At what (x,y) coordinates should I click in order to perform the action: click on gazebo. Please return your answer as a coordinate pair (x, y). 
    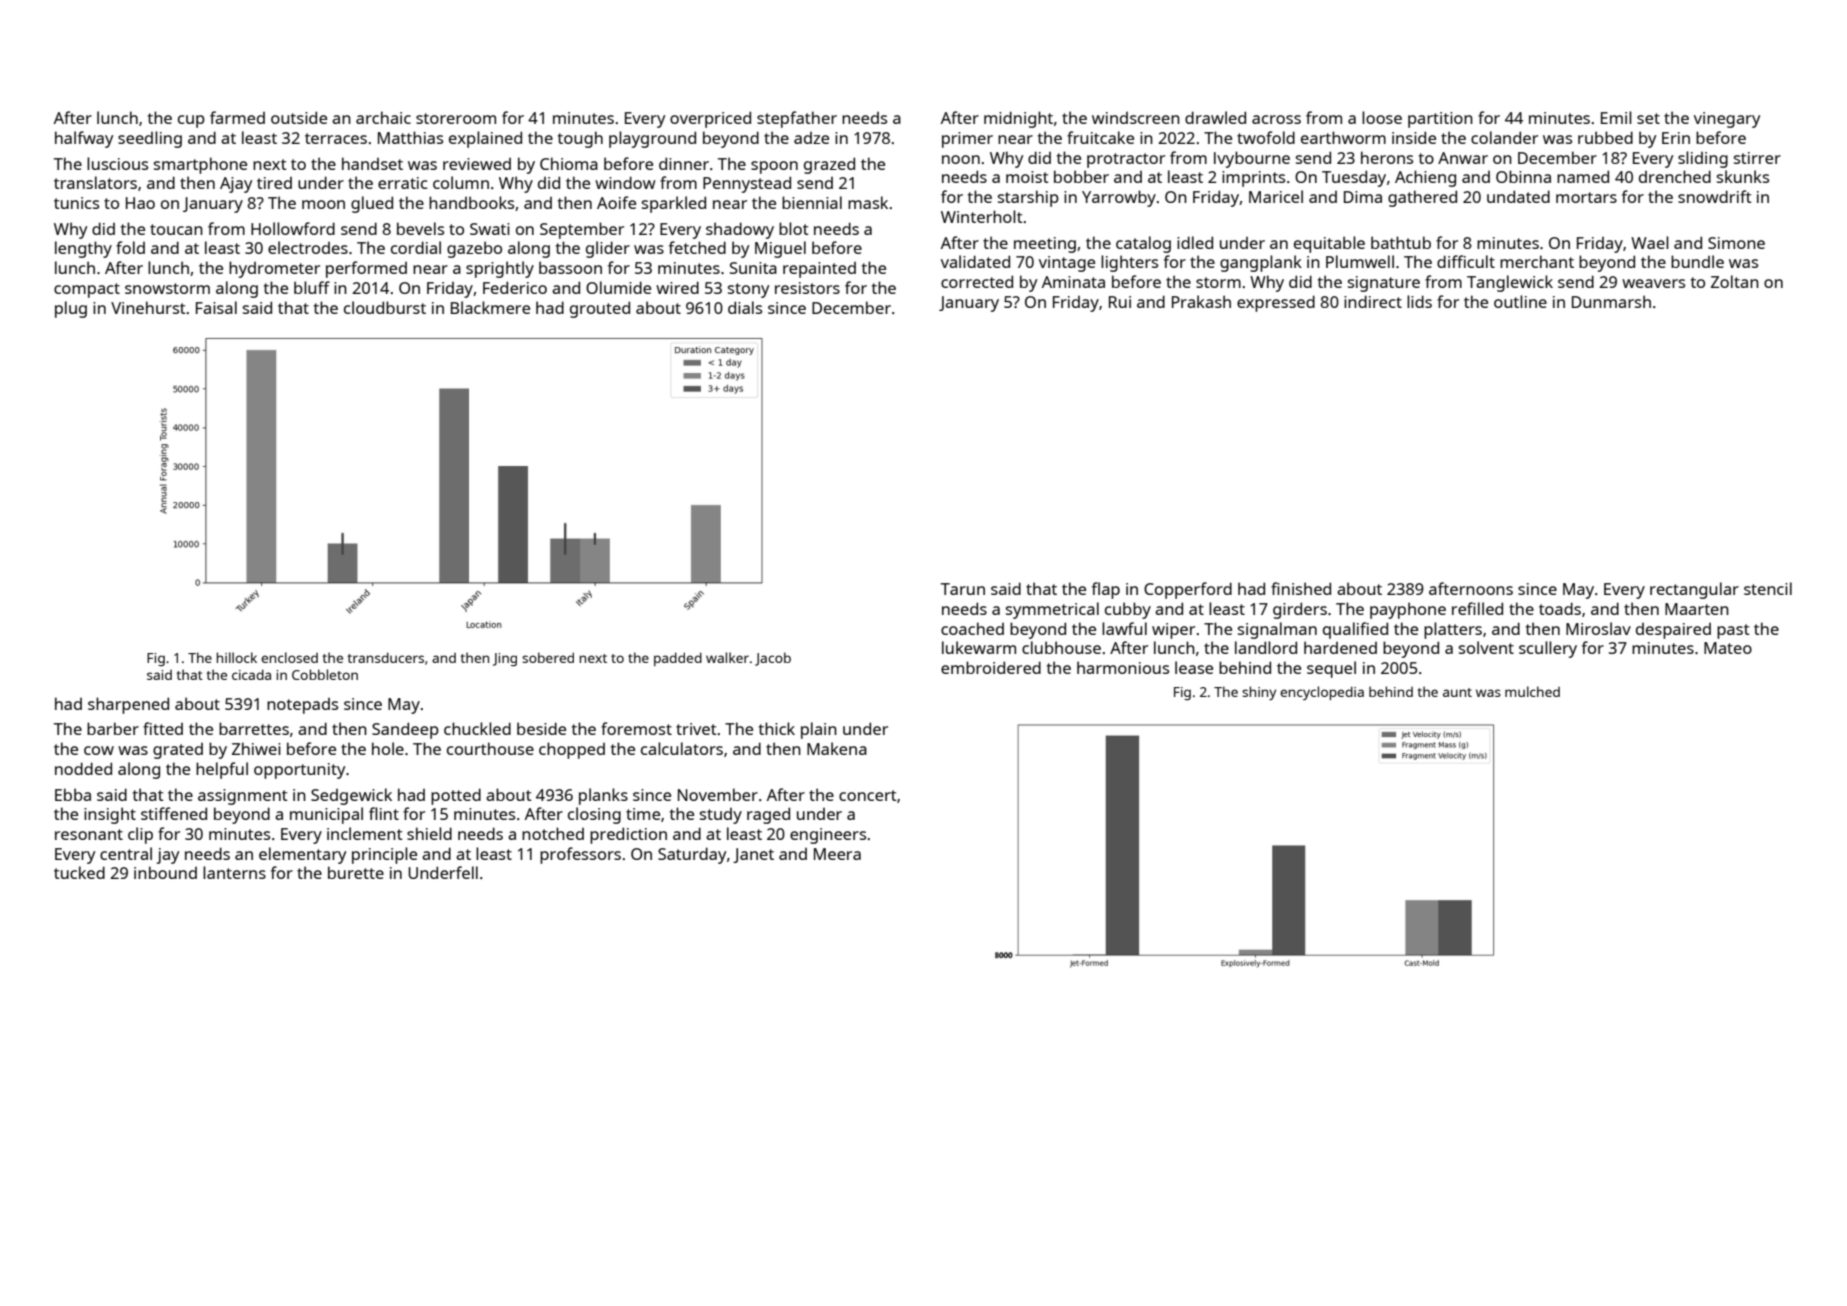
    Looking at the image, I should click on (474, 249).
